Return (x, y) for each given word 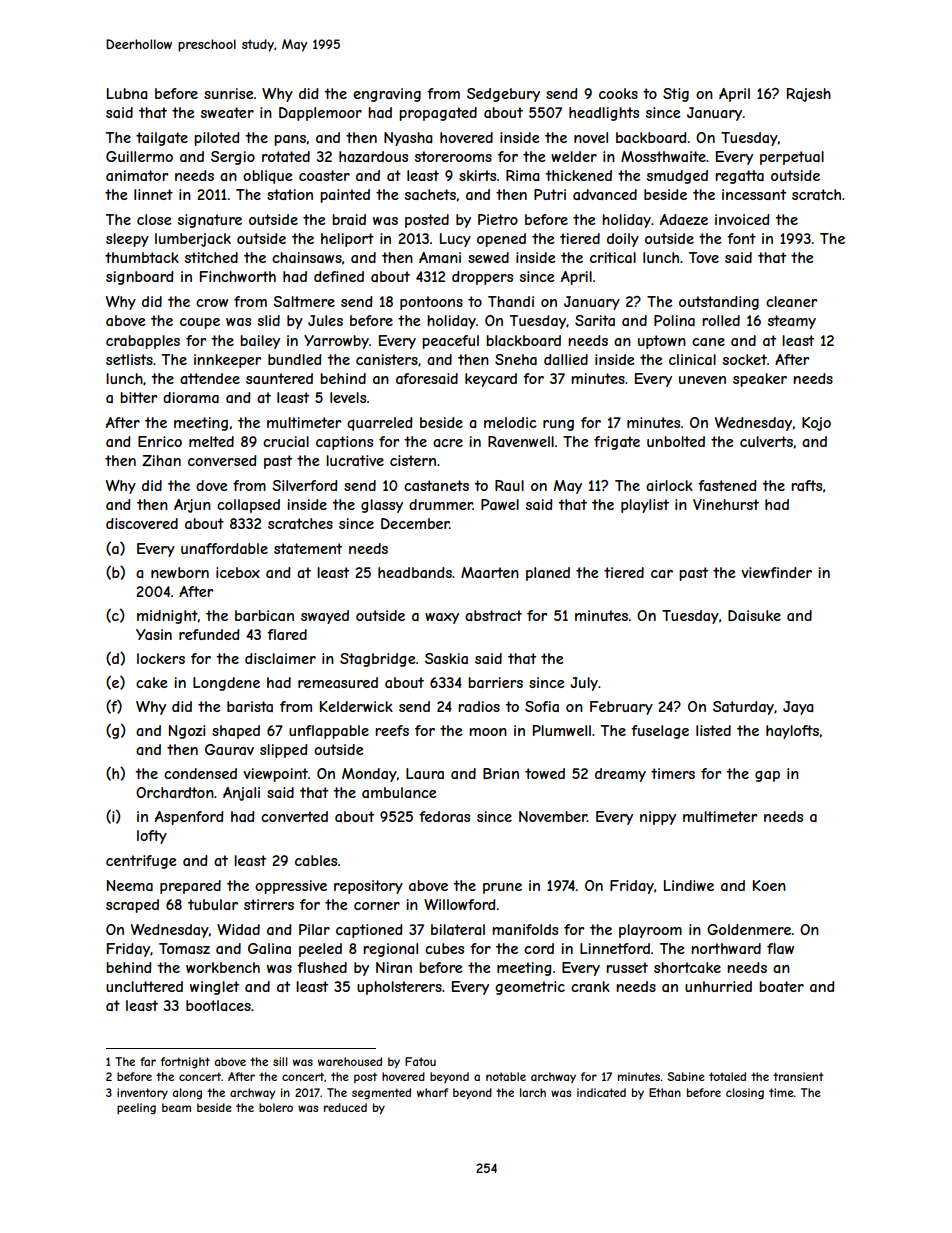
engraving (387, 95)
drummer (441, 504)
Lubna (127, 93)
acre (448, 443)
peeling (136, 1109)
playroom (650, 931)
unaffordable (224, 548)
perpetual (792, 158)
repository (368, 887)
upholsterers (399, 988)
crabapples (143, 342)
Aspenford (189, 818)
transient (798, 1076)
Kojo (816, 424)
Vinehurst (726, 504)
